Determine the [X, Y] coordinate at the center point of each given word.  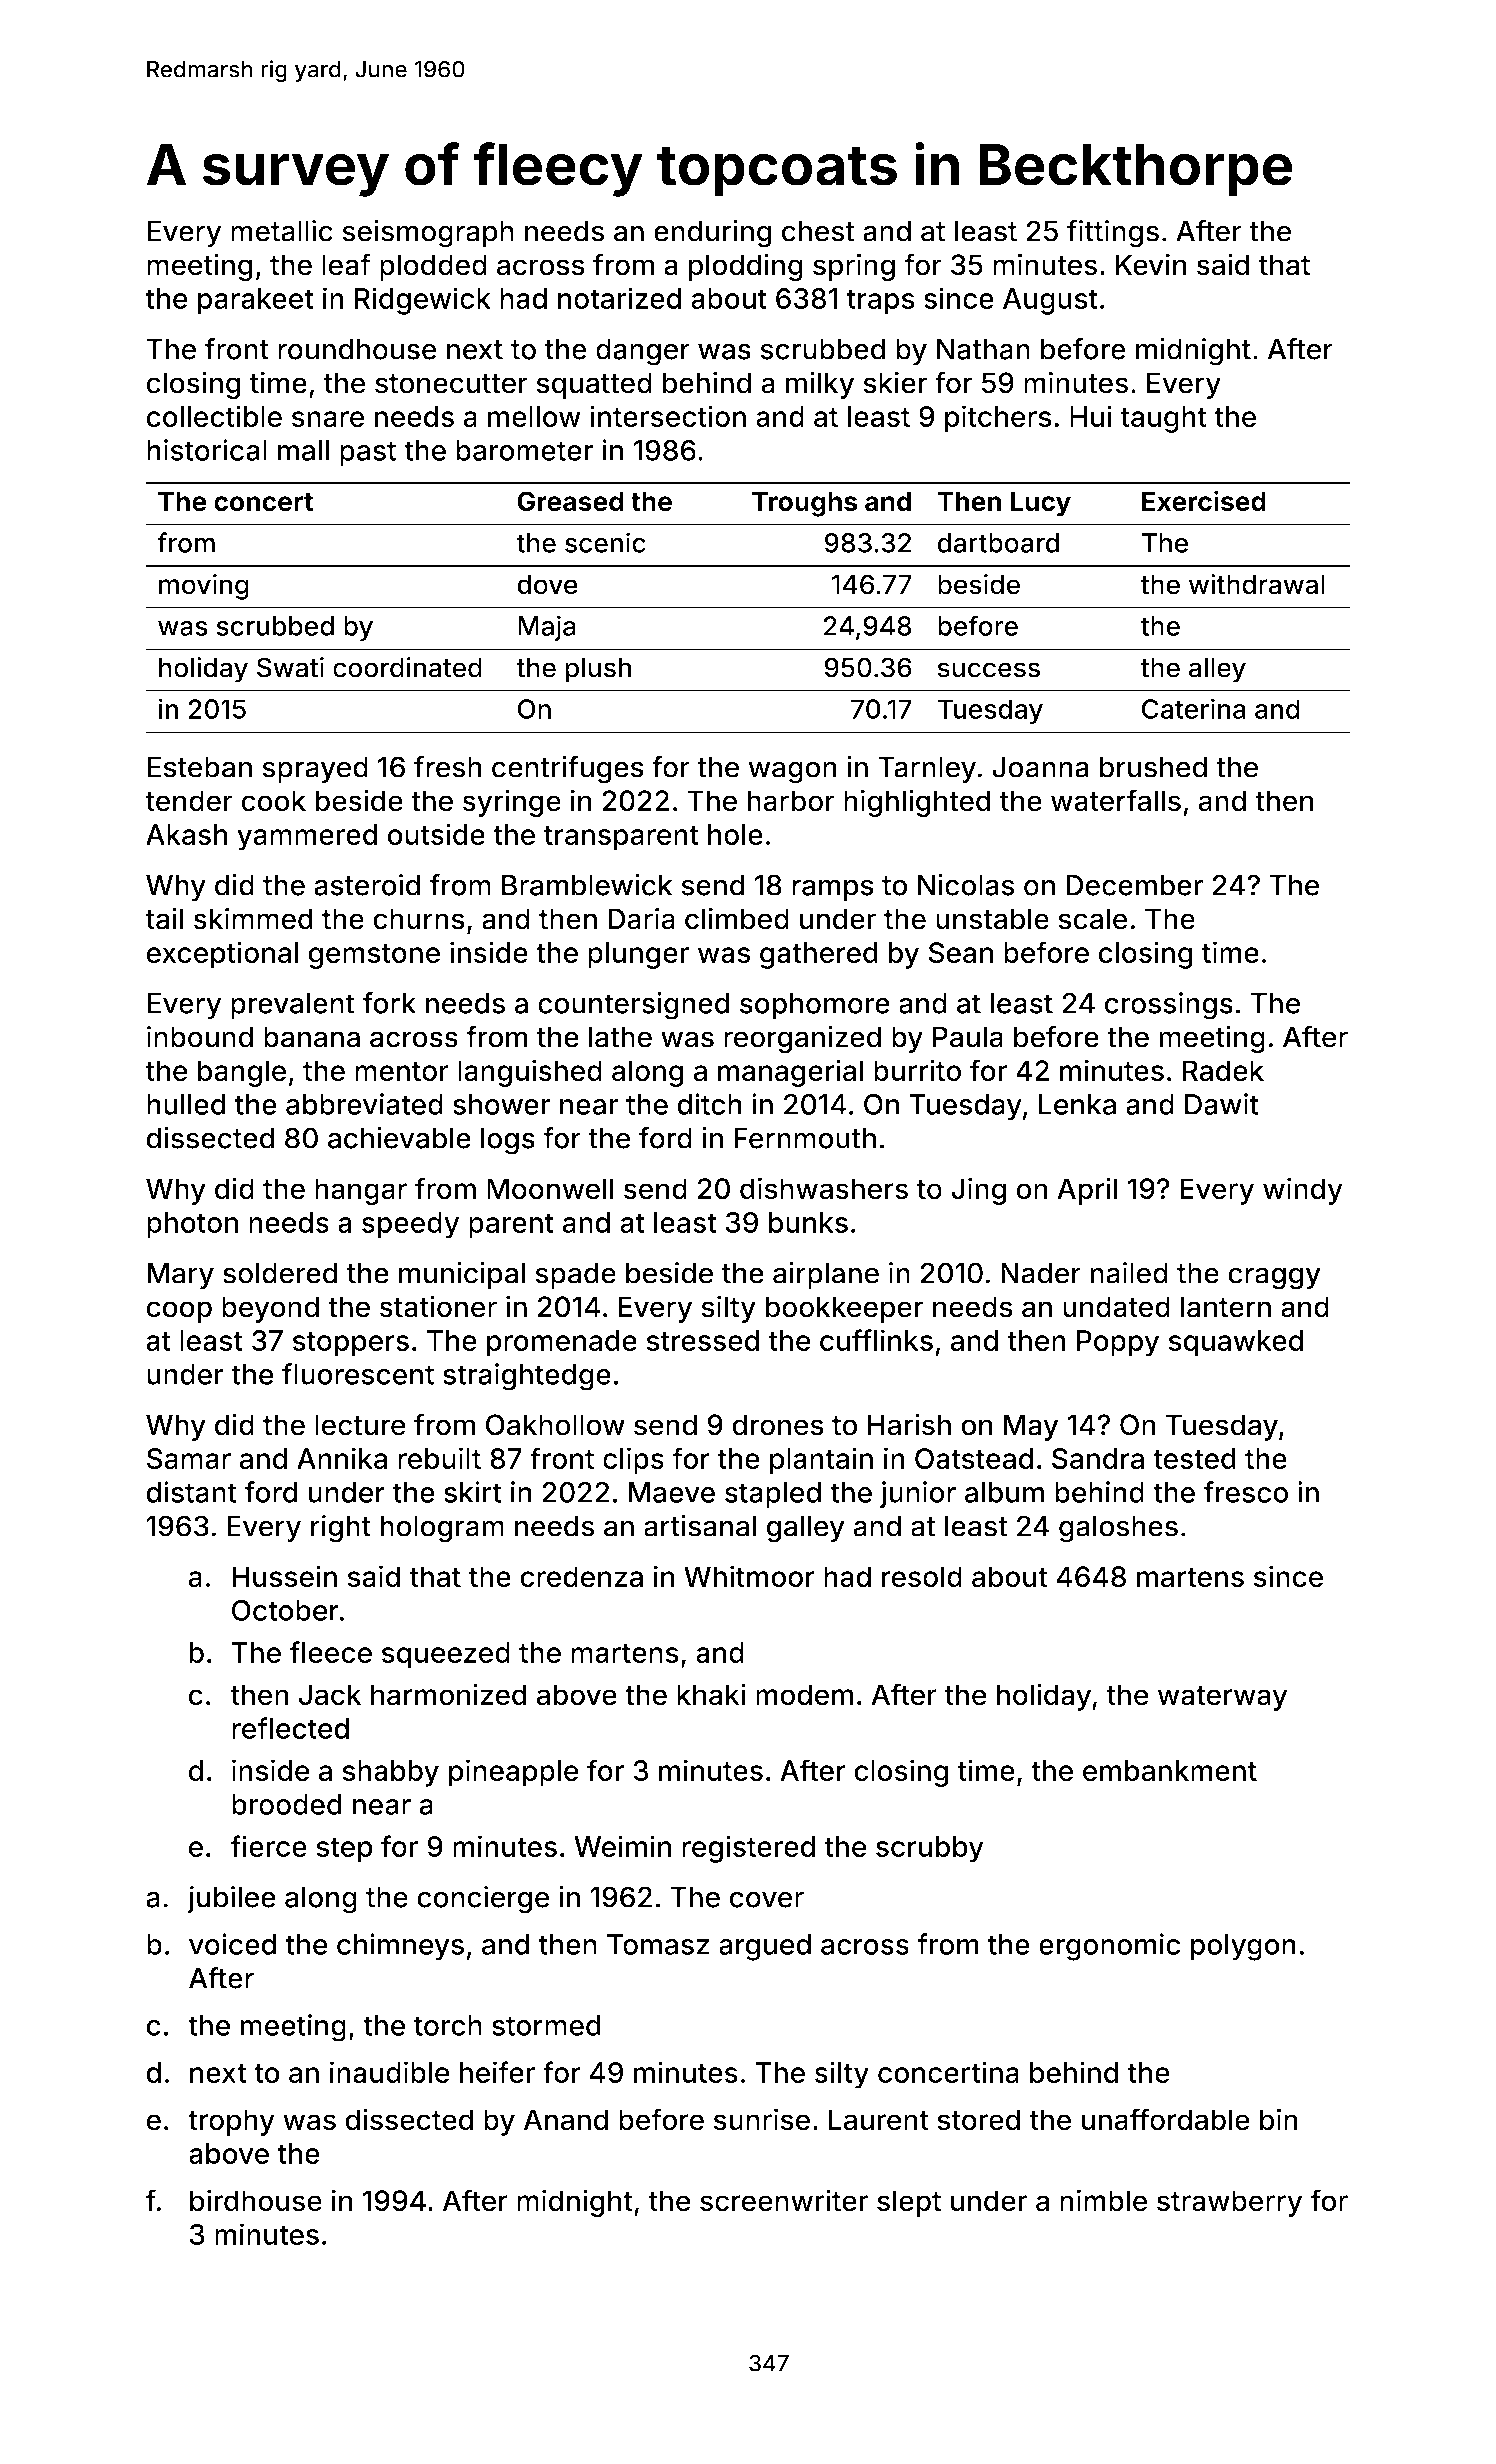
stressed [703, 1340]
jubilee [231, 1899]
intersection [668, 416]
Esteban [199, 767]
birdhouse [256, 2200]
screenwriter [784, 2200]
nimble [1103, 2200]
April [1087, 1191]
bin [1279, 2119]
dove [547, 584]
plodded [433, 267]
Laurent [879, 2120]
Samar [189, 1459]
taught [1163, 419]
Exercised [1204, 501]
